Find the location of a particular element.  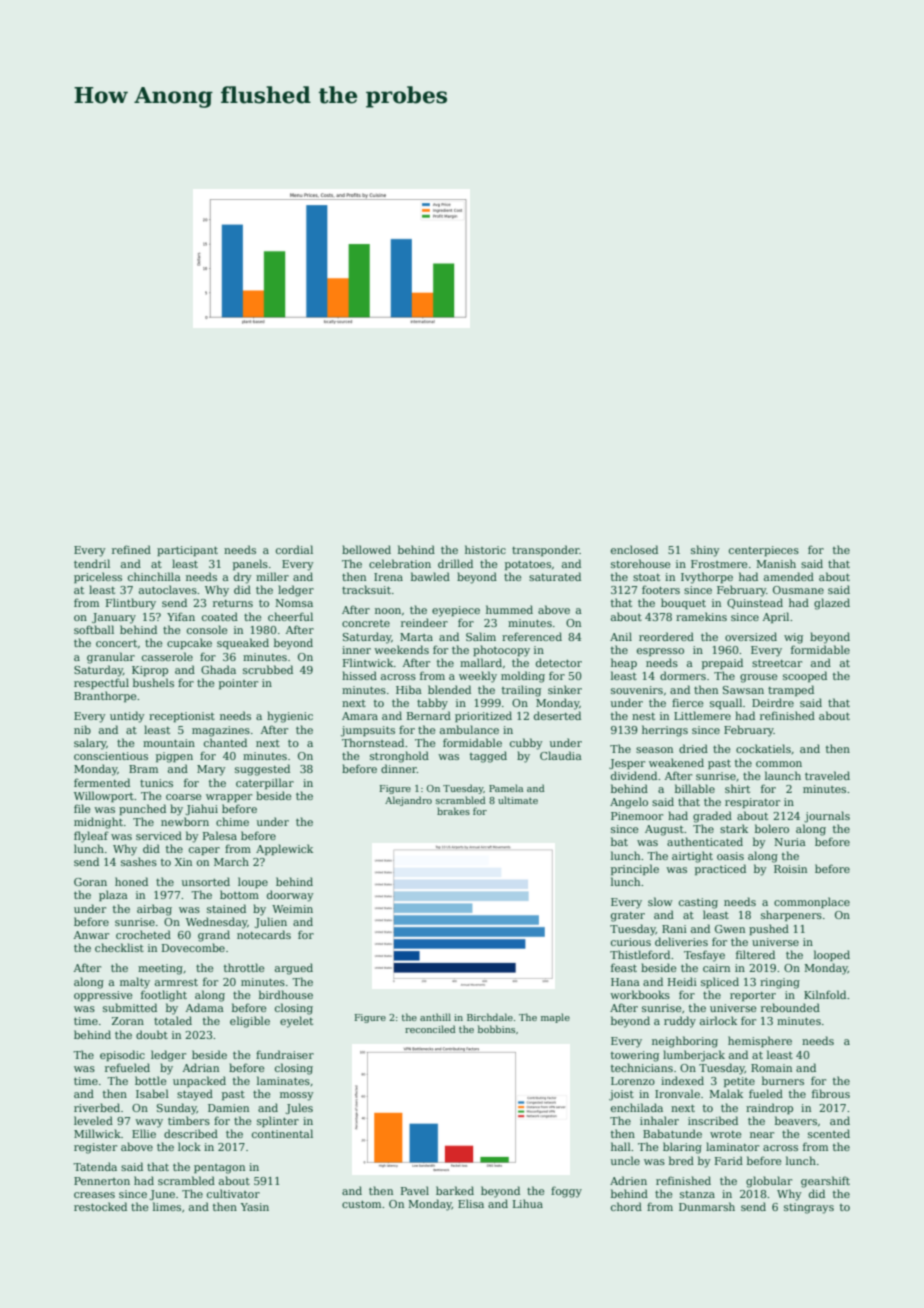

granular is located at coordinates (111, 658).
